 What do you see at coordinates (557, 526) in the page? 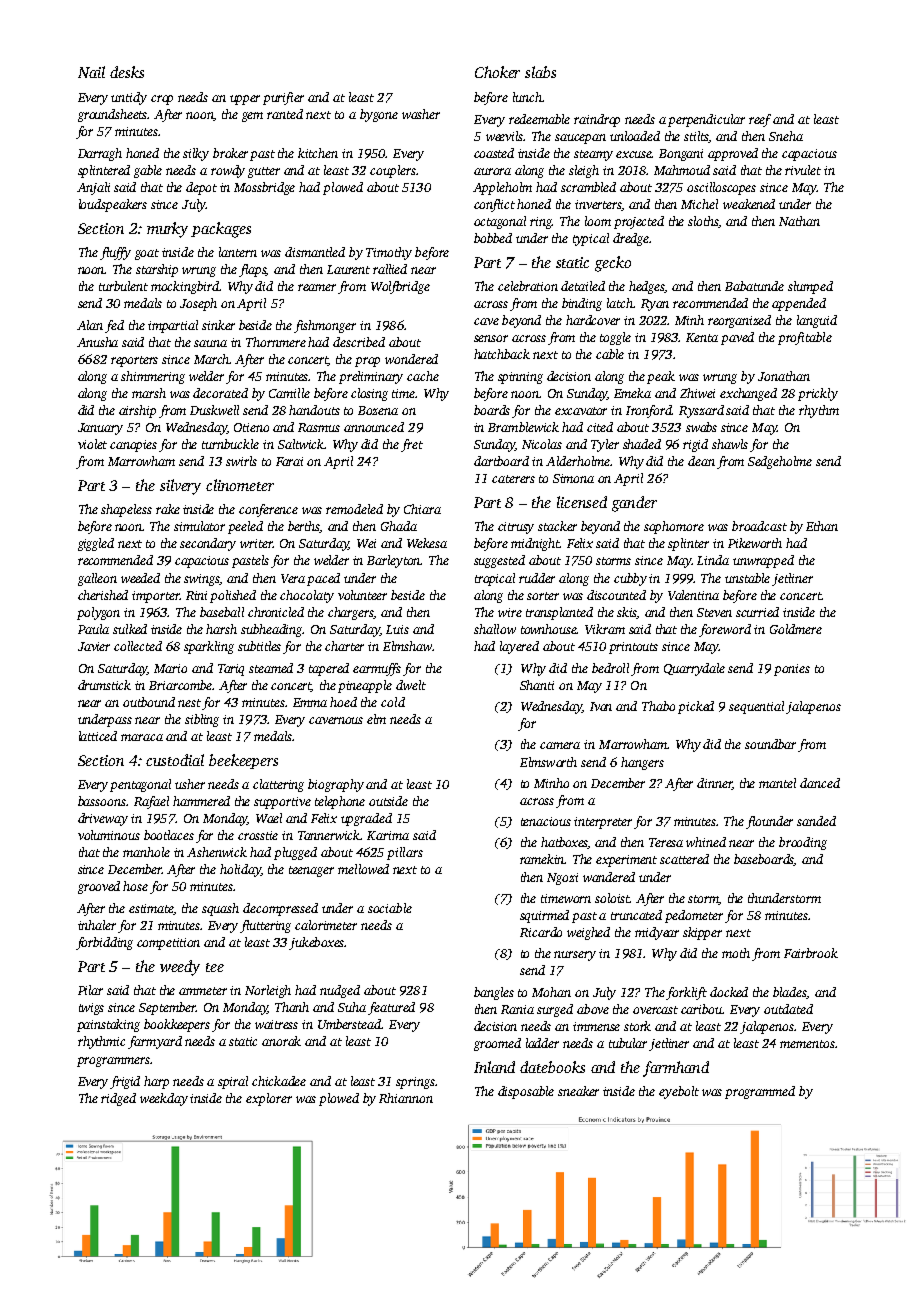
I see `stacker` at bounding box center [557, 526].
